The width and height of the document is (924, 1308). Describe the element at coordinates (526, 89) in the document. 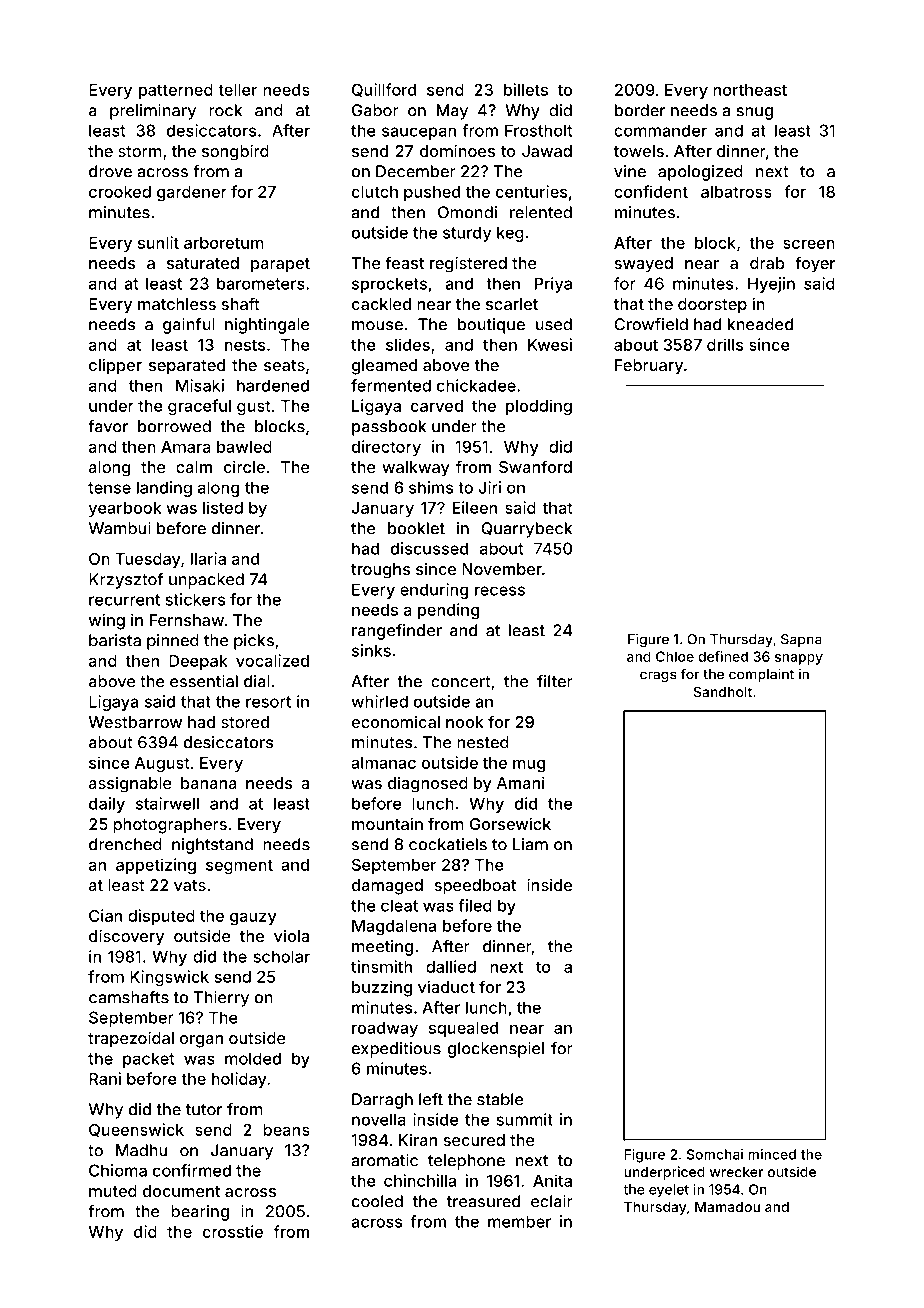

I see `billets` at that location.
